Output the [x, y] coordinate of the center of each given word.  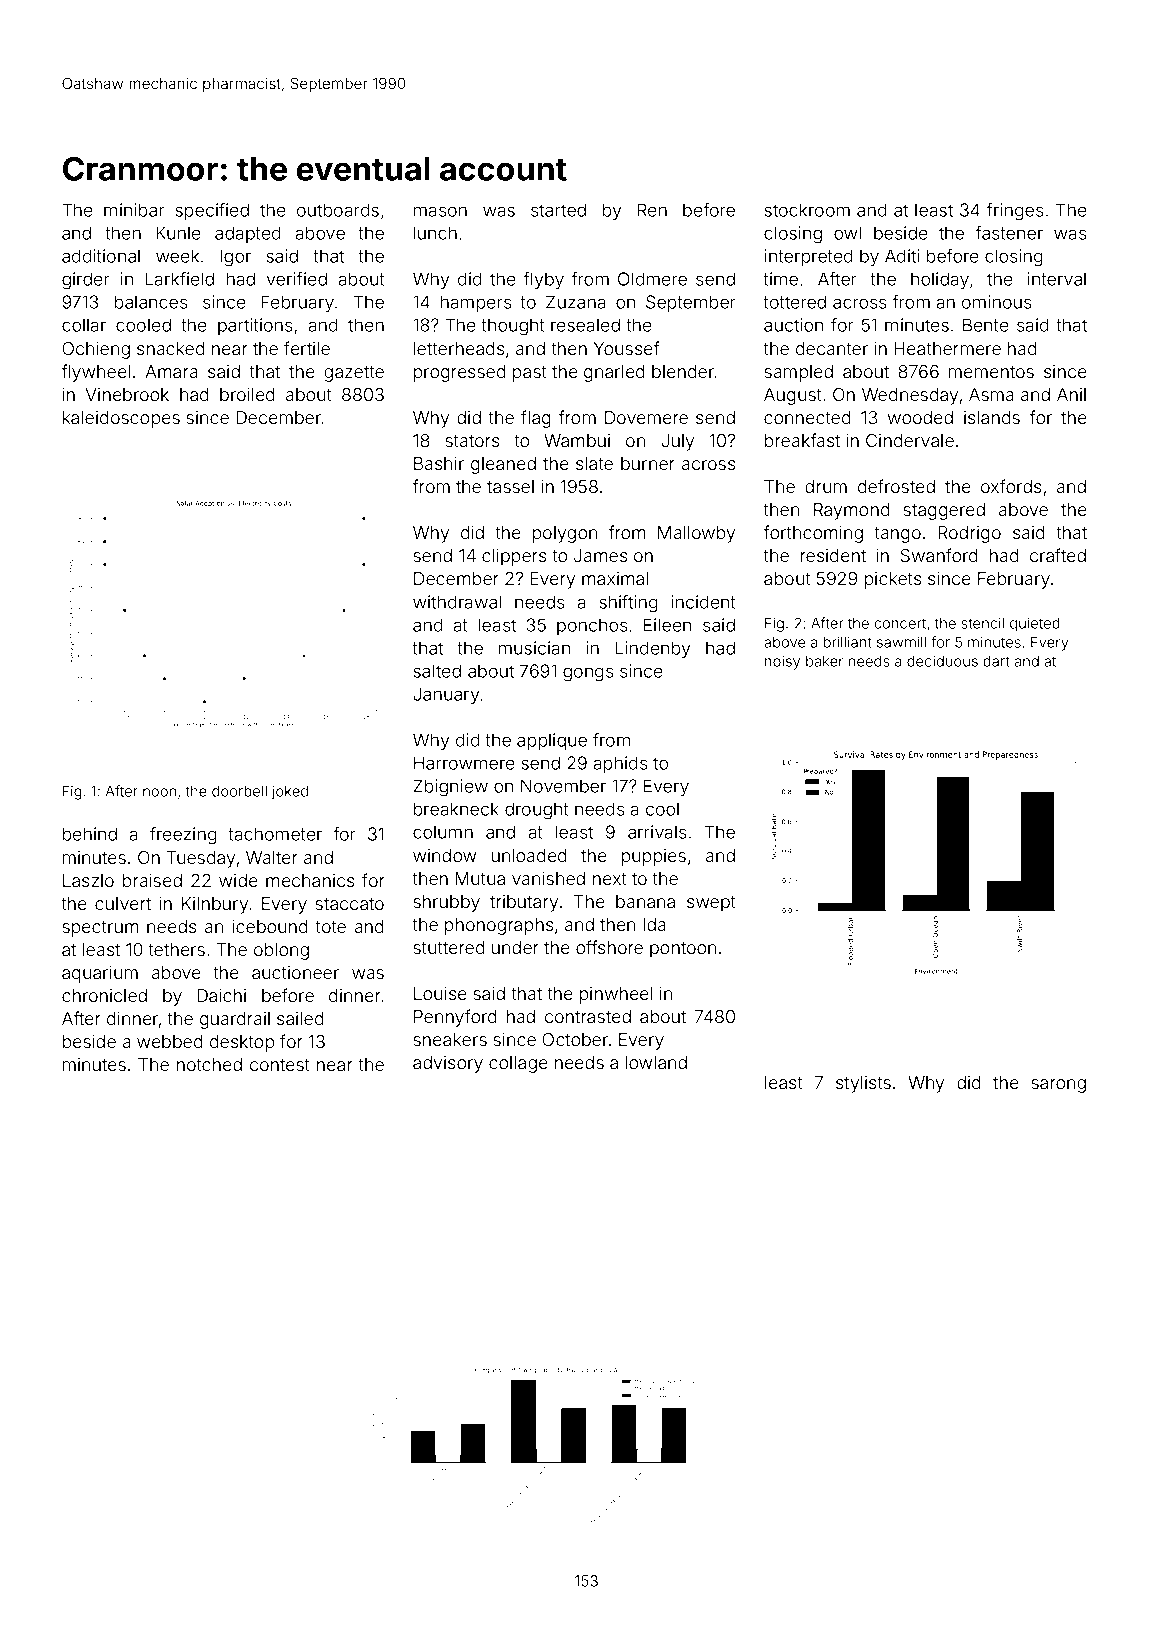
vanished [548, 878]
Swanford [939, 555]
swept [711, 904]
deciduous [942, 661]
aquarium [100, 974]
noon [159, 792]
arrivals [657, 832]
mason [440, 211]
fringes [1014, 212]
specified [212, 211]
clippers [514, 557]
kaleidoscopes [121, 419]
